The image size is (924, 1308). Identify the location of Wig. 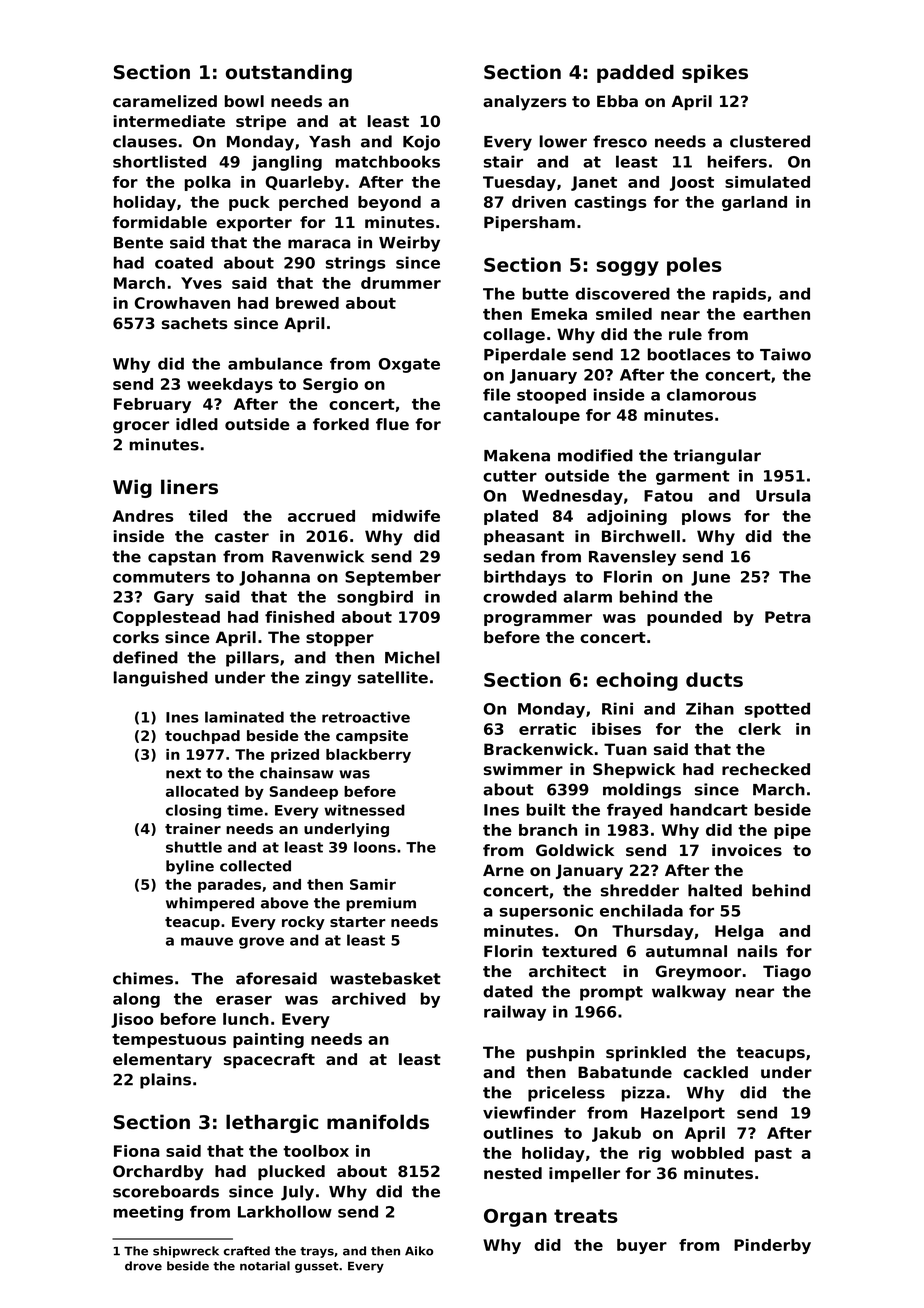
(132, 488).
